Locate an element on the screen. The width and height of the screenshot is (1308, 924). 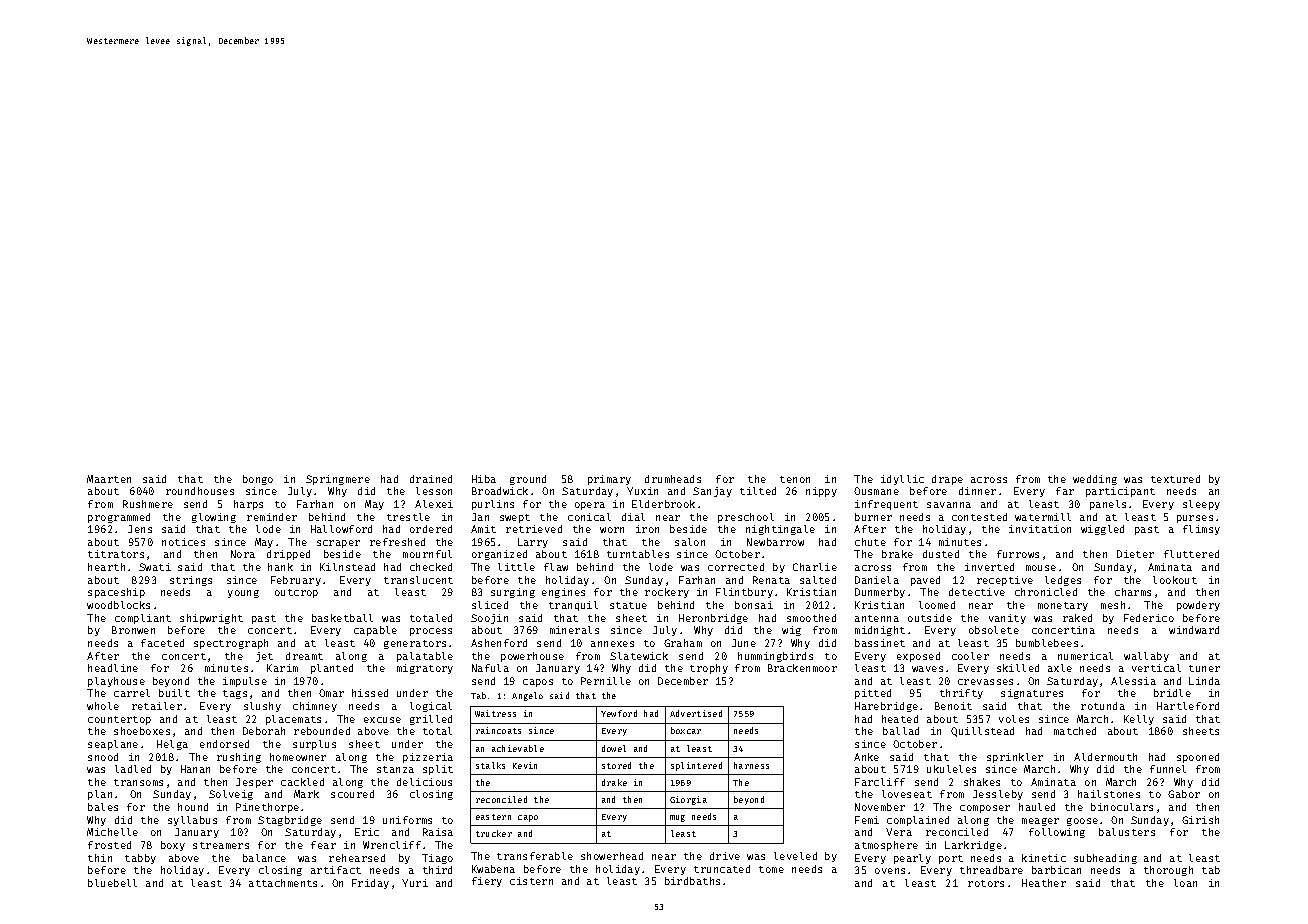
drumheads is located at coordinates (673, 479).
